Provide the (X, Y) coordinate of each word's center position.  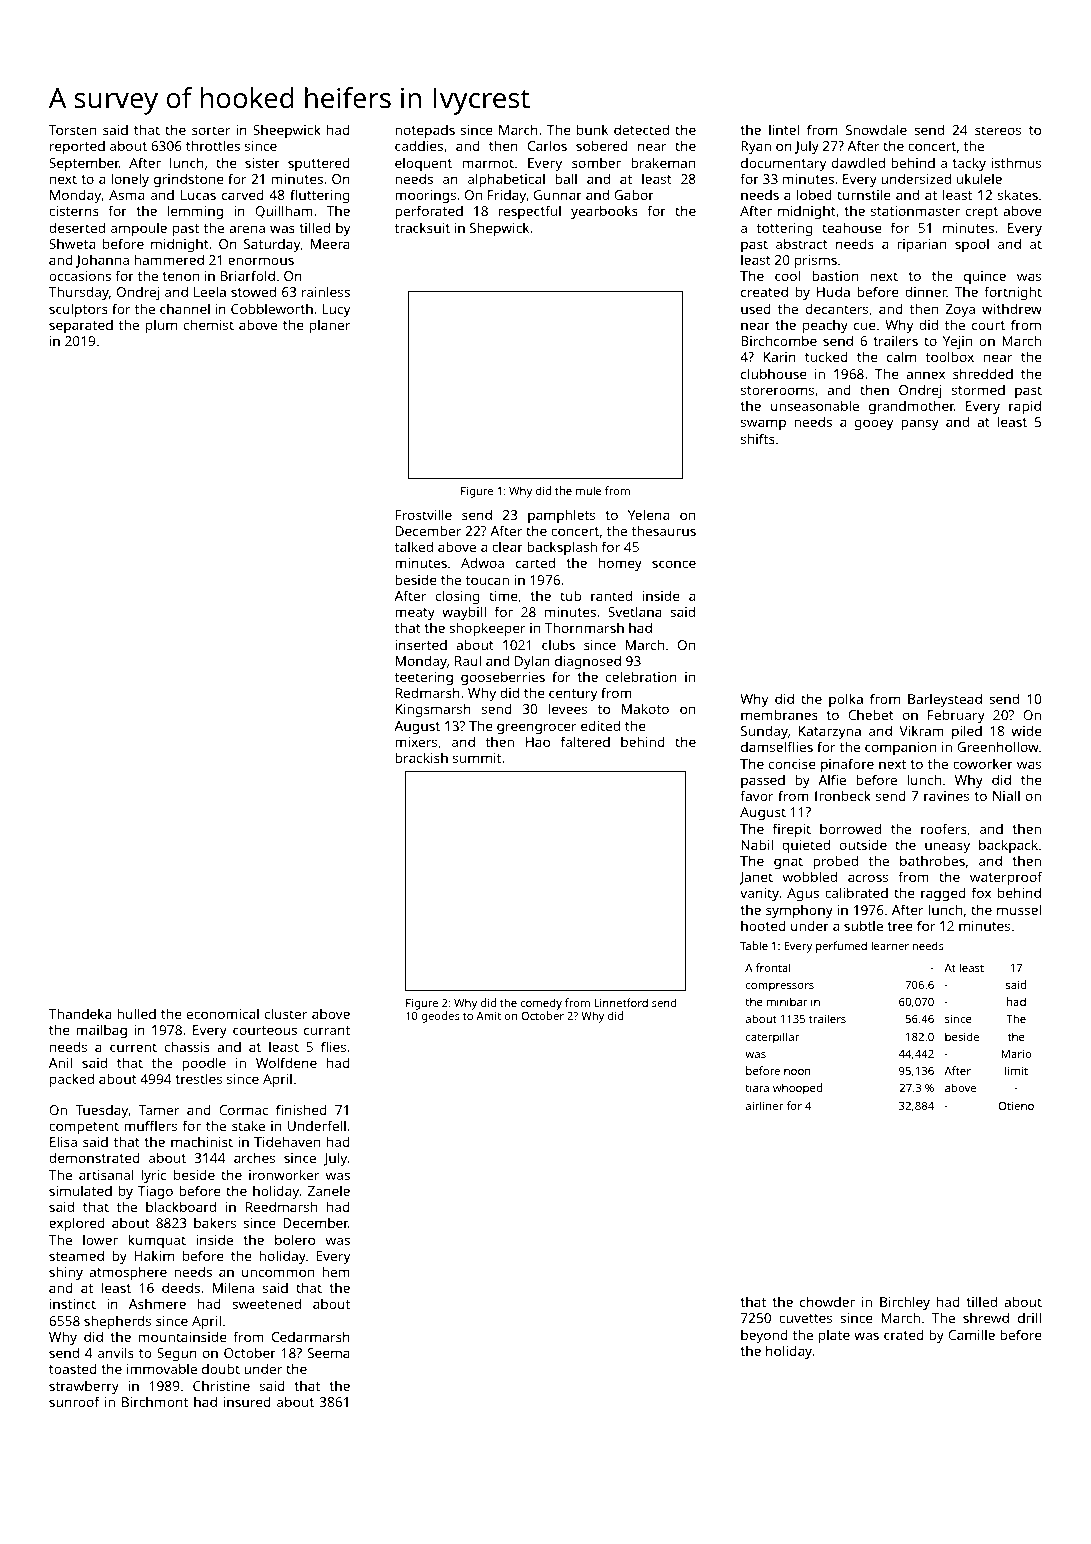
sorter (211, 130)
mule (589, 490)
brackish (421, 757)
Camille (971, 1334)
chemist (209, 324)
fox (981, 892)
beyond (764, 1336)
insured (247, 1401)
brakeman (663, 162)
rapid (1025, 407)
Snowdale (876, 129)
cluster (286, 1013)
